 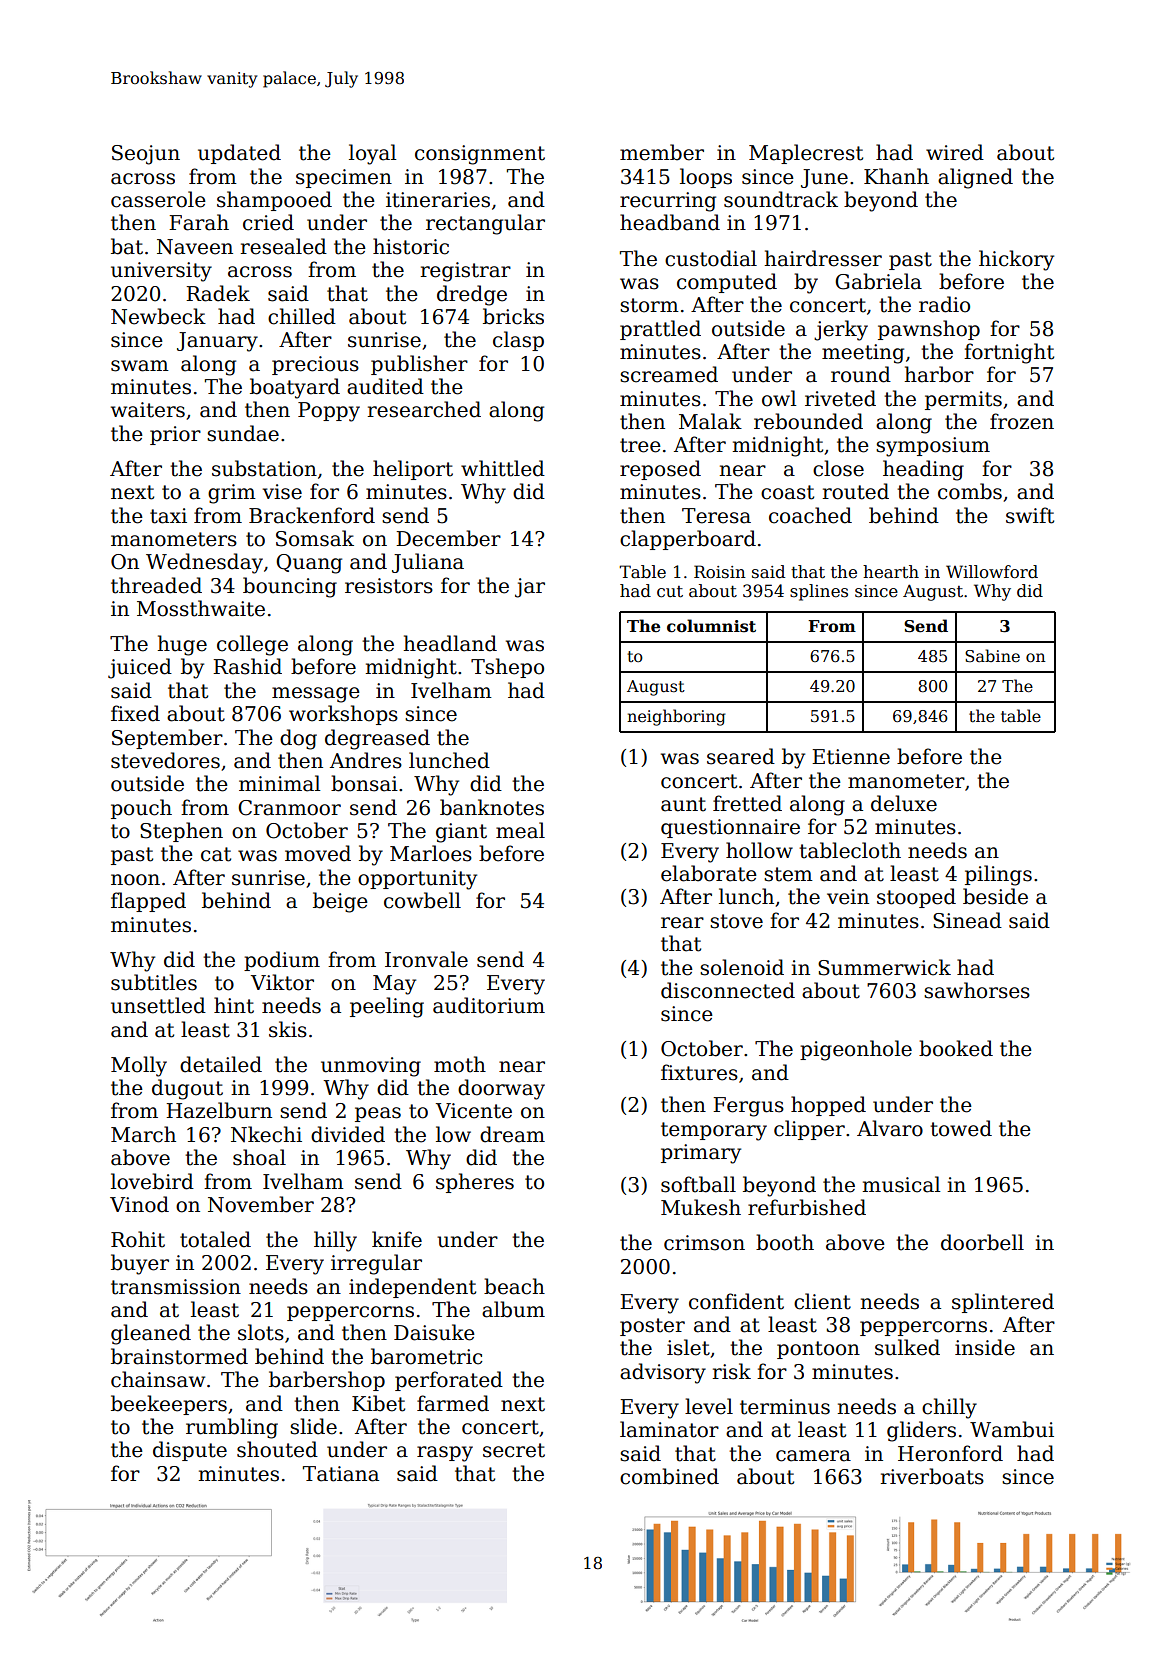 What do you see at coordinates (190, 1451) in the screenshot?
I see `dispute` at bounding box center [190, 1451].
